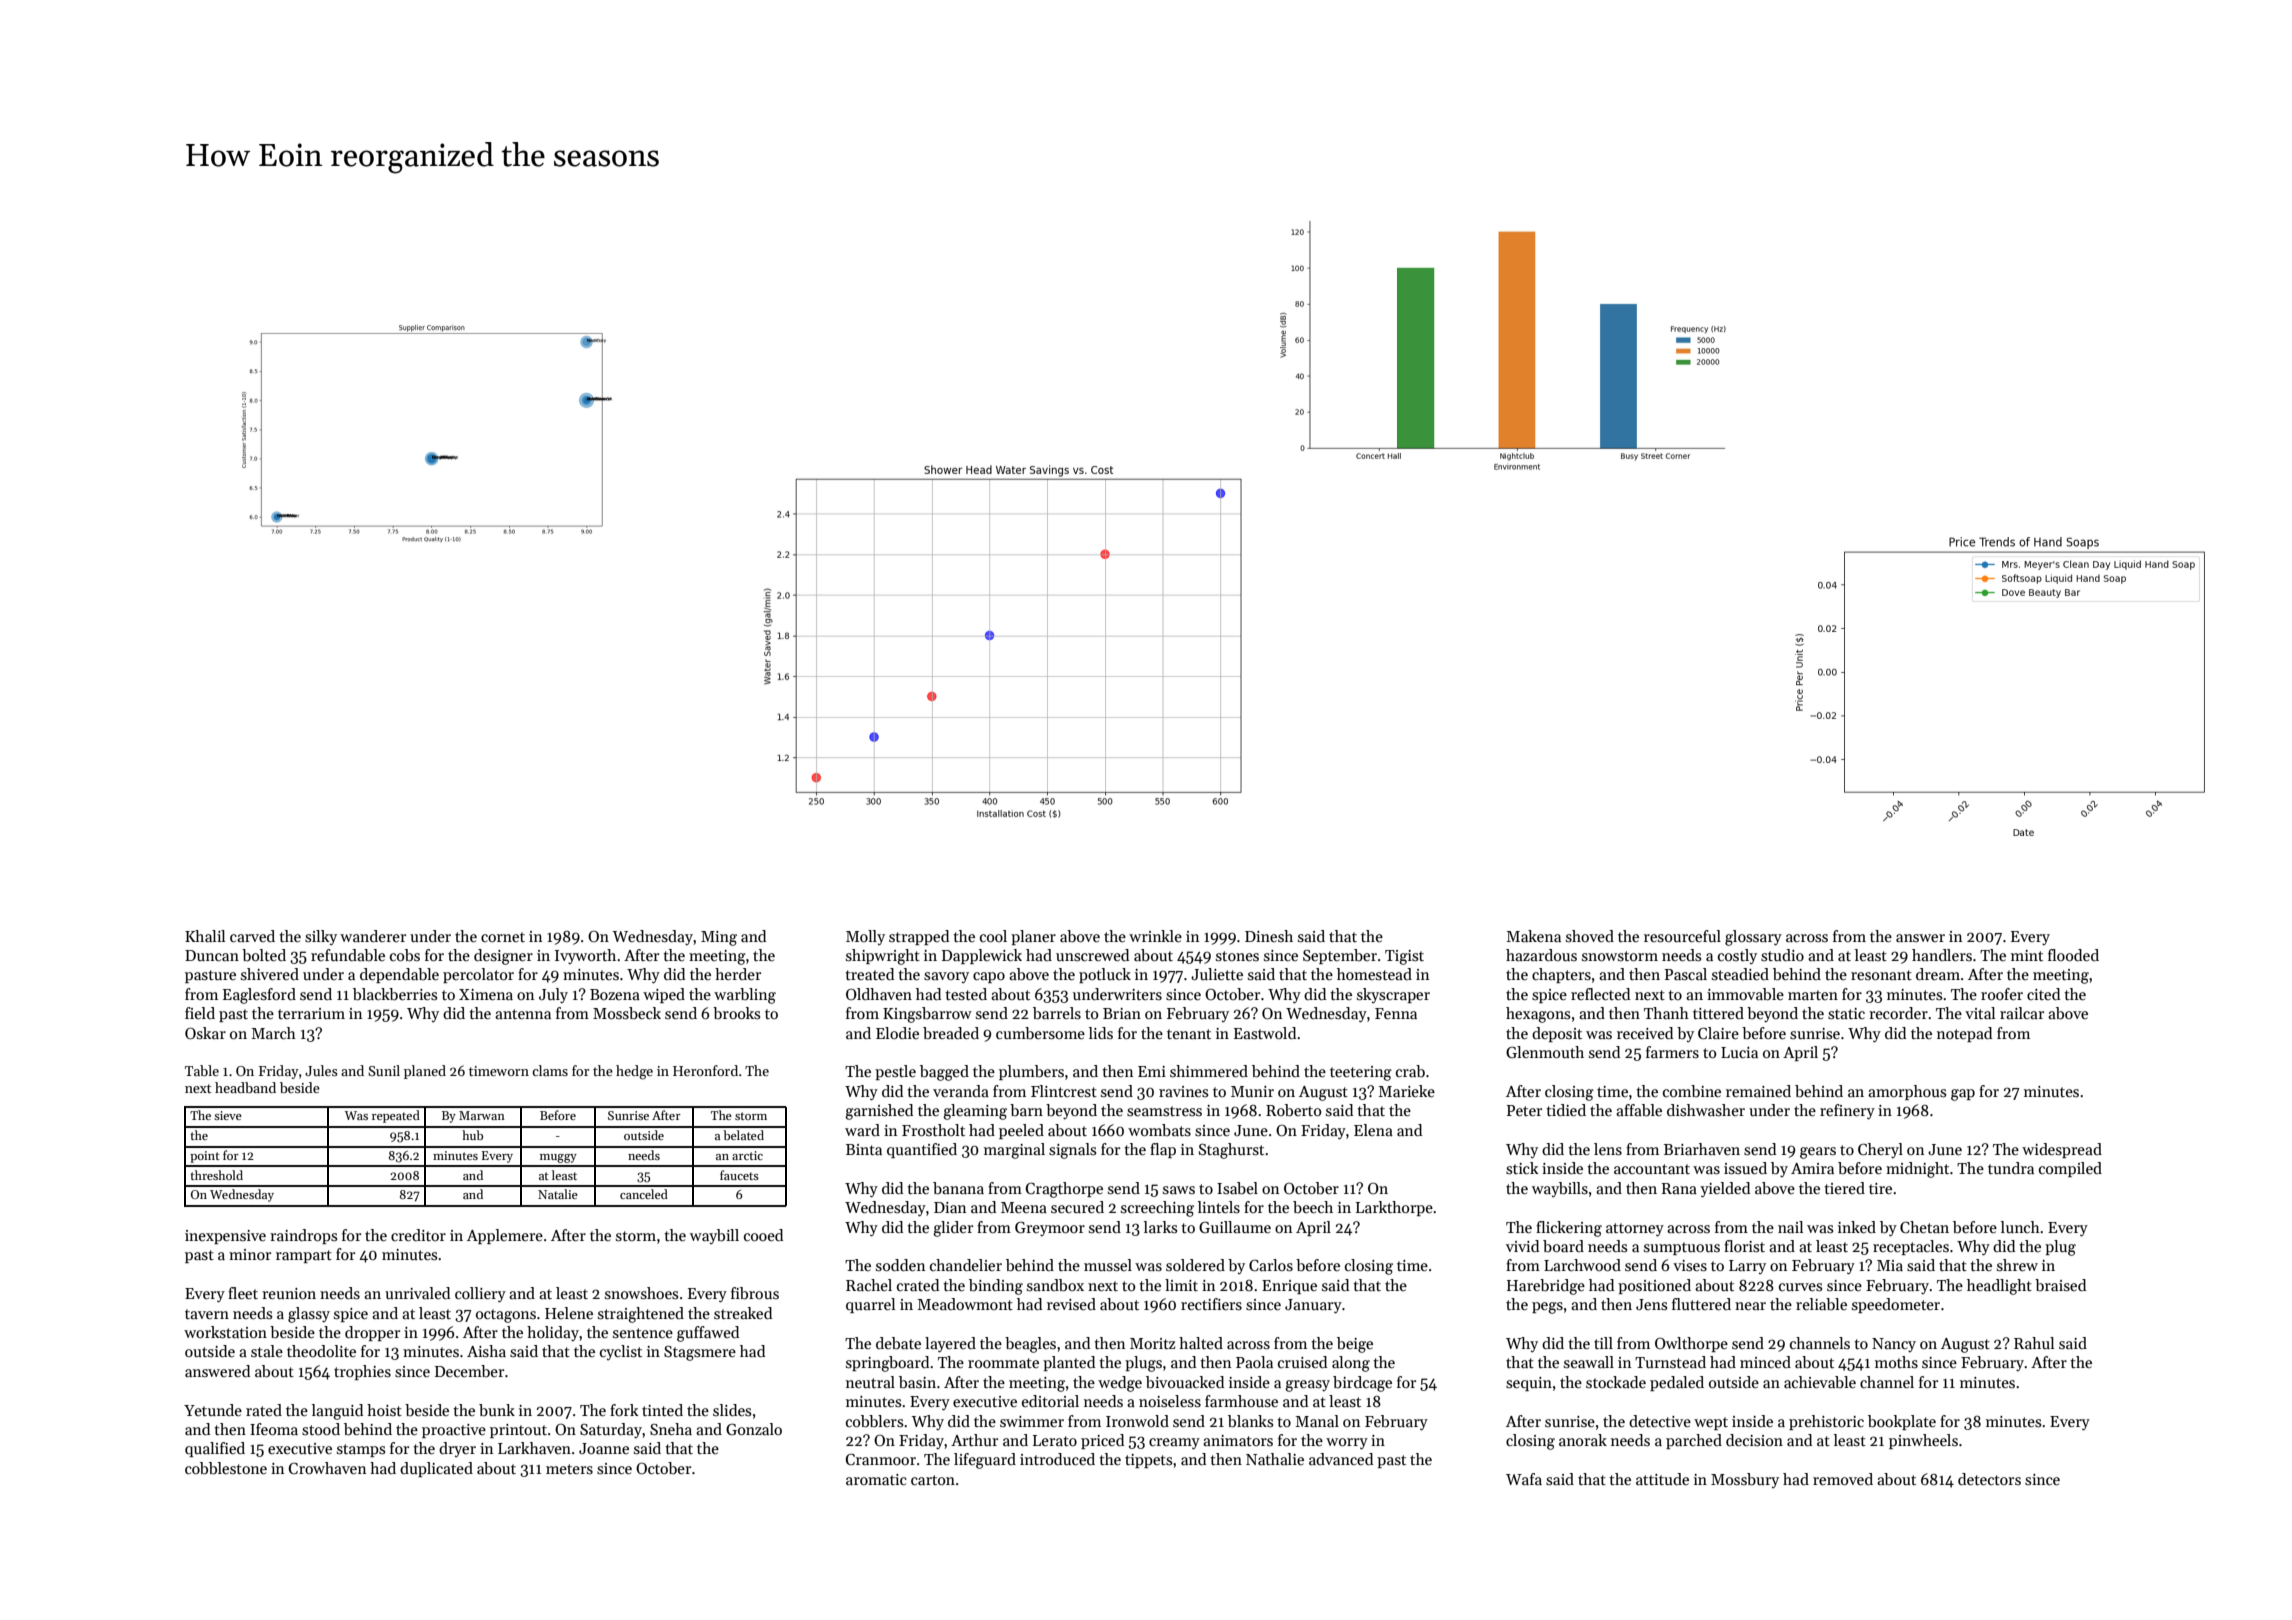 The image size is (2292, 1620). I want to click on beige, so click(1355, 1345).
